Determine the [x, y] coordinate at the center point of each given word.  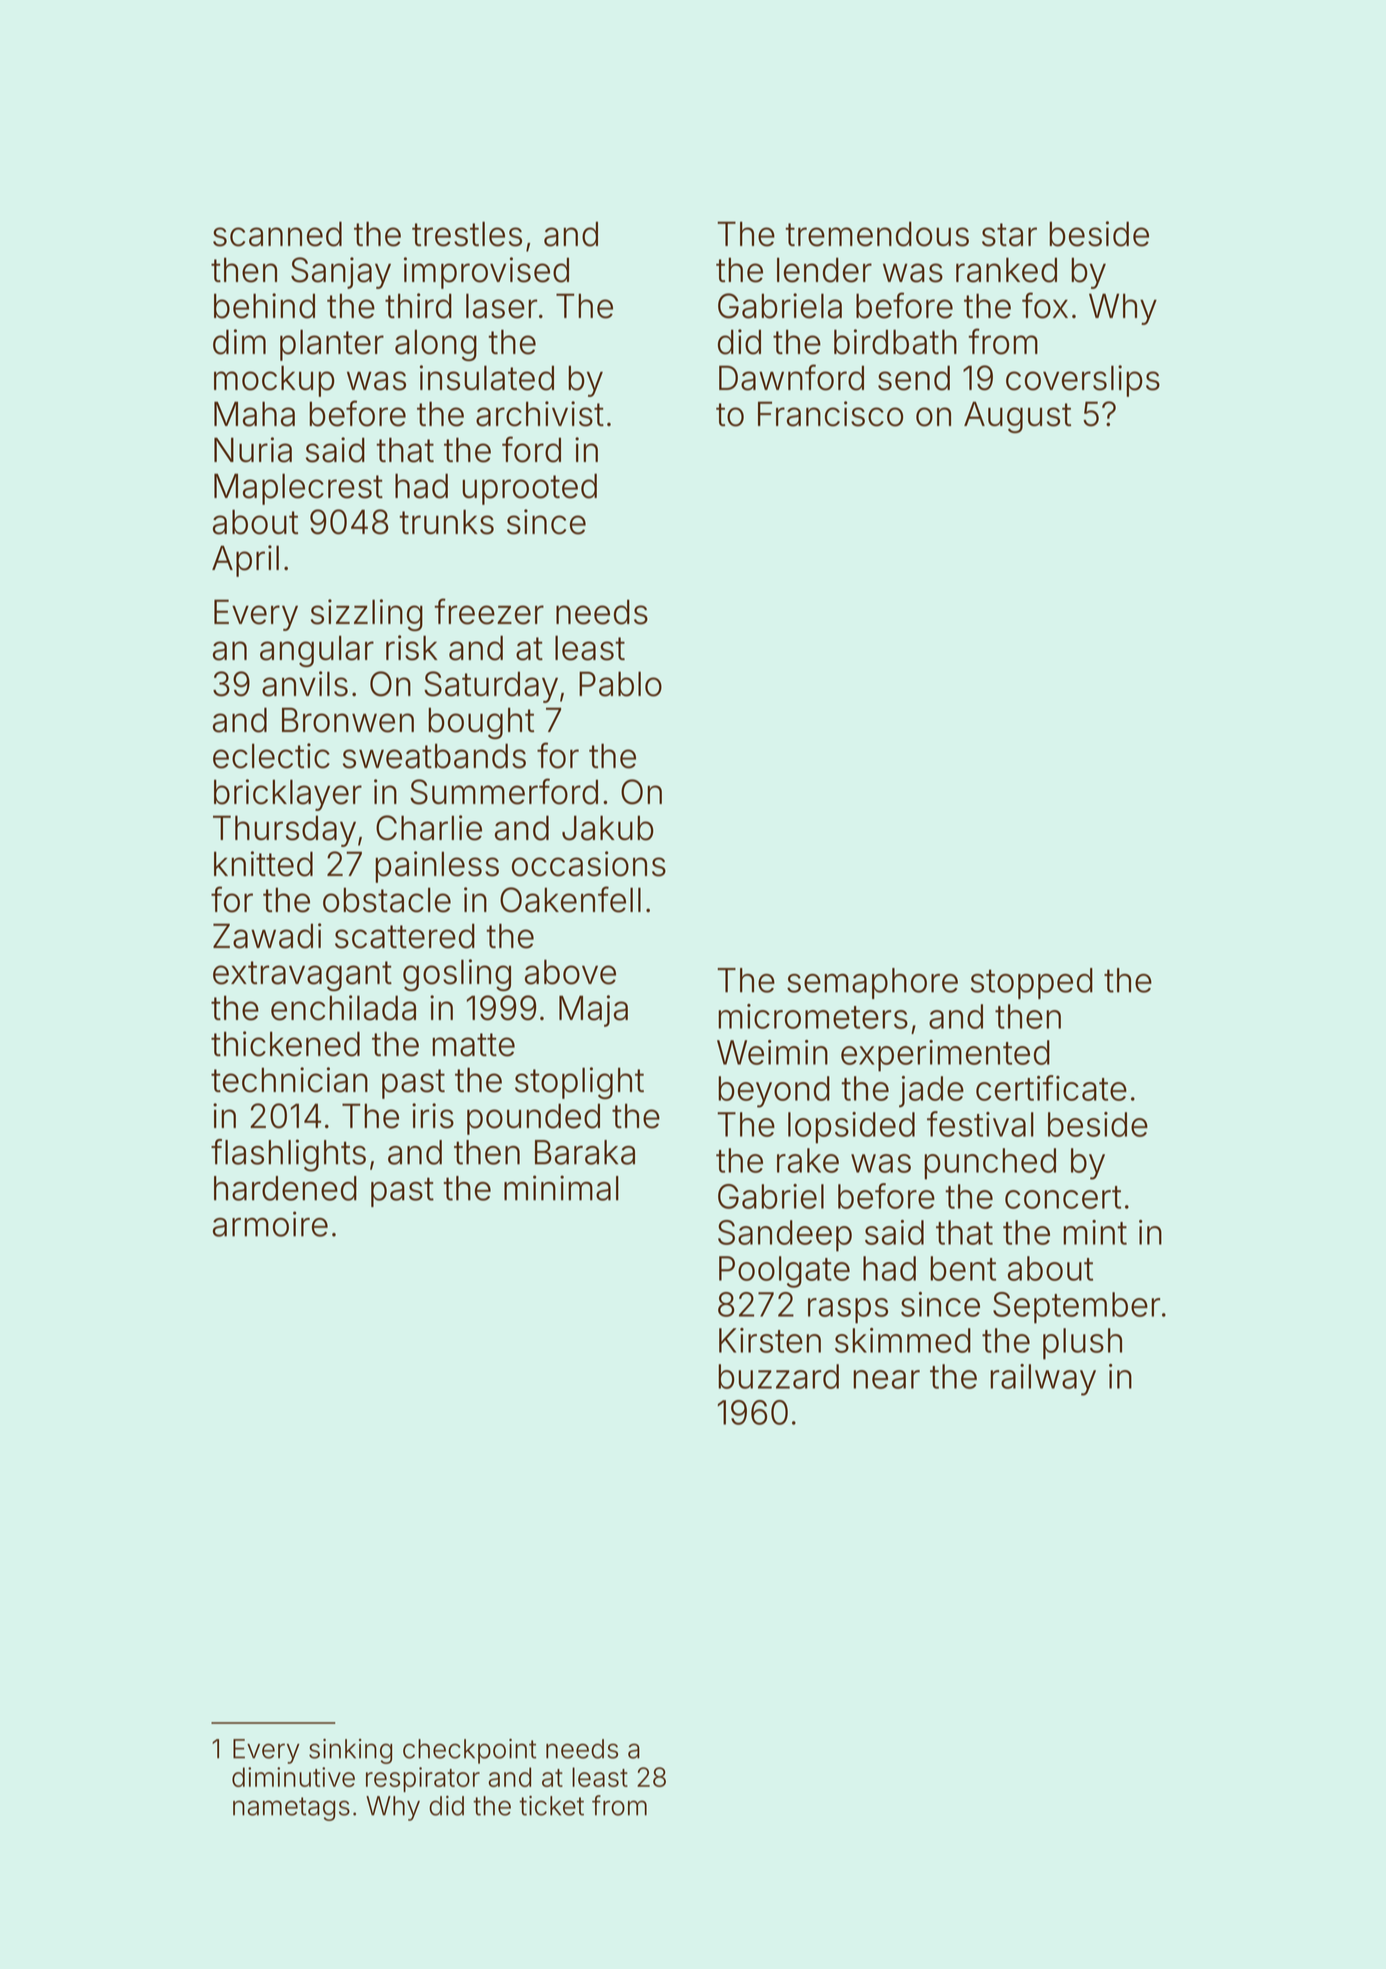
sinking [350, 1751]
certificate [1051, 1088]
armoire [270, 1224]
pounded [533, 1119]
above [570, 972]
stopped [1032, 983]
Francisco [830, 414]
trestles [467, 234]
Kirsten [770, 1340]
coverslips [1083, 381]
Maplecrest [298, 489]
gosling [457, 975]
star [1009, 235]
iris [433, 1116]
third [418, 306]
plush [1082, 1344]
